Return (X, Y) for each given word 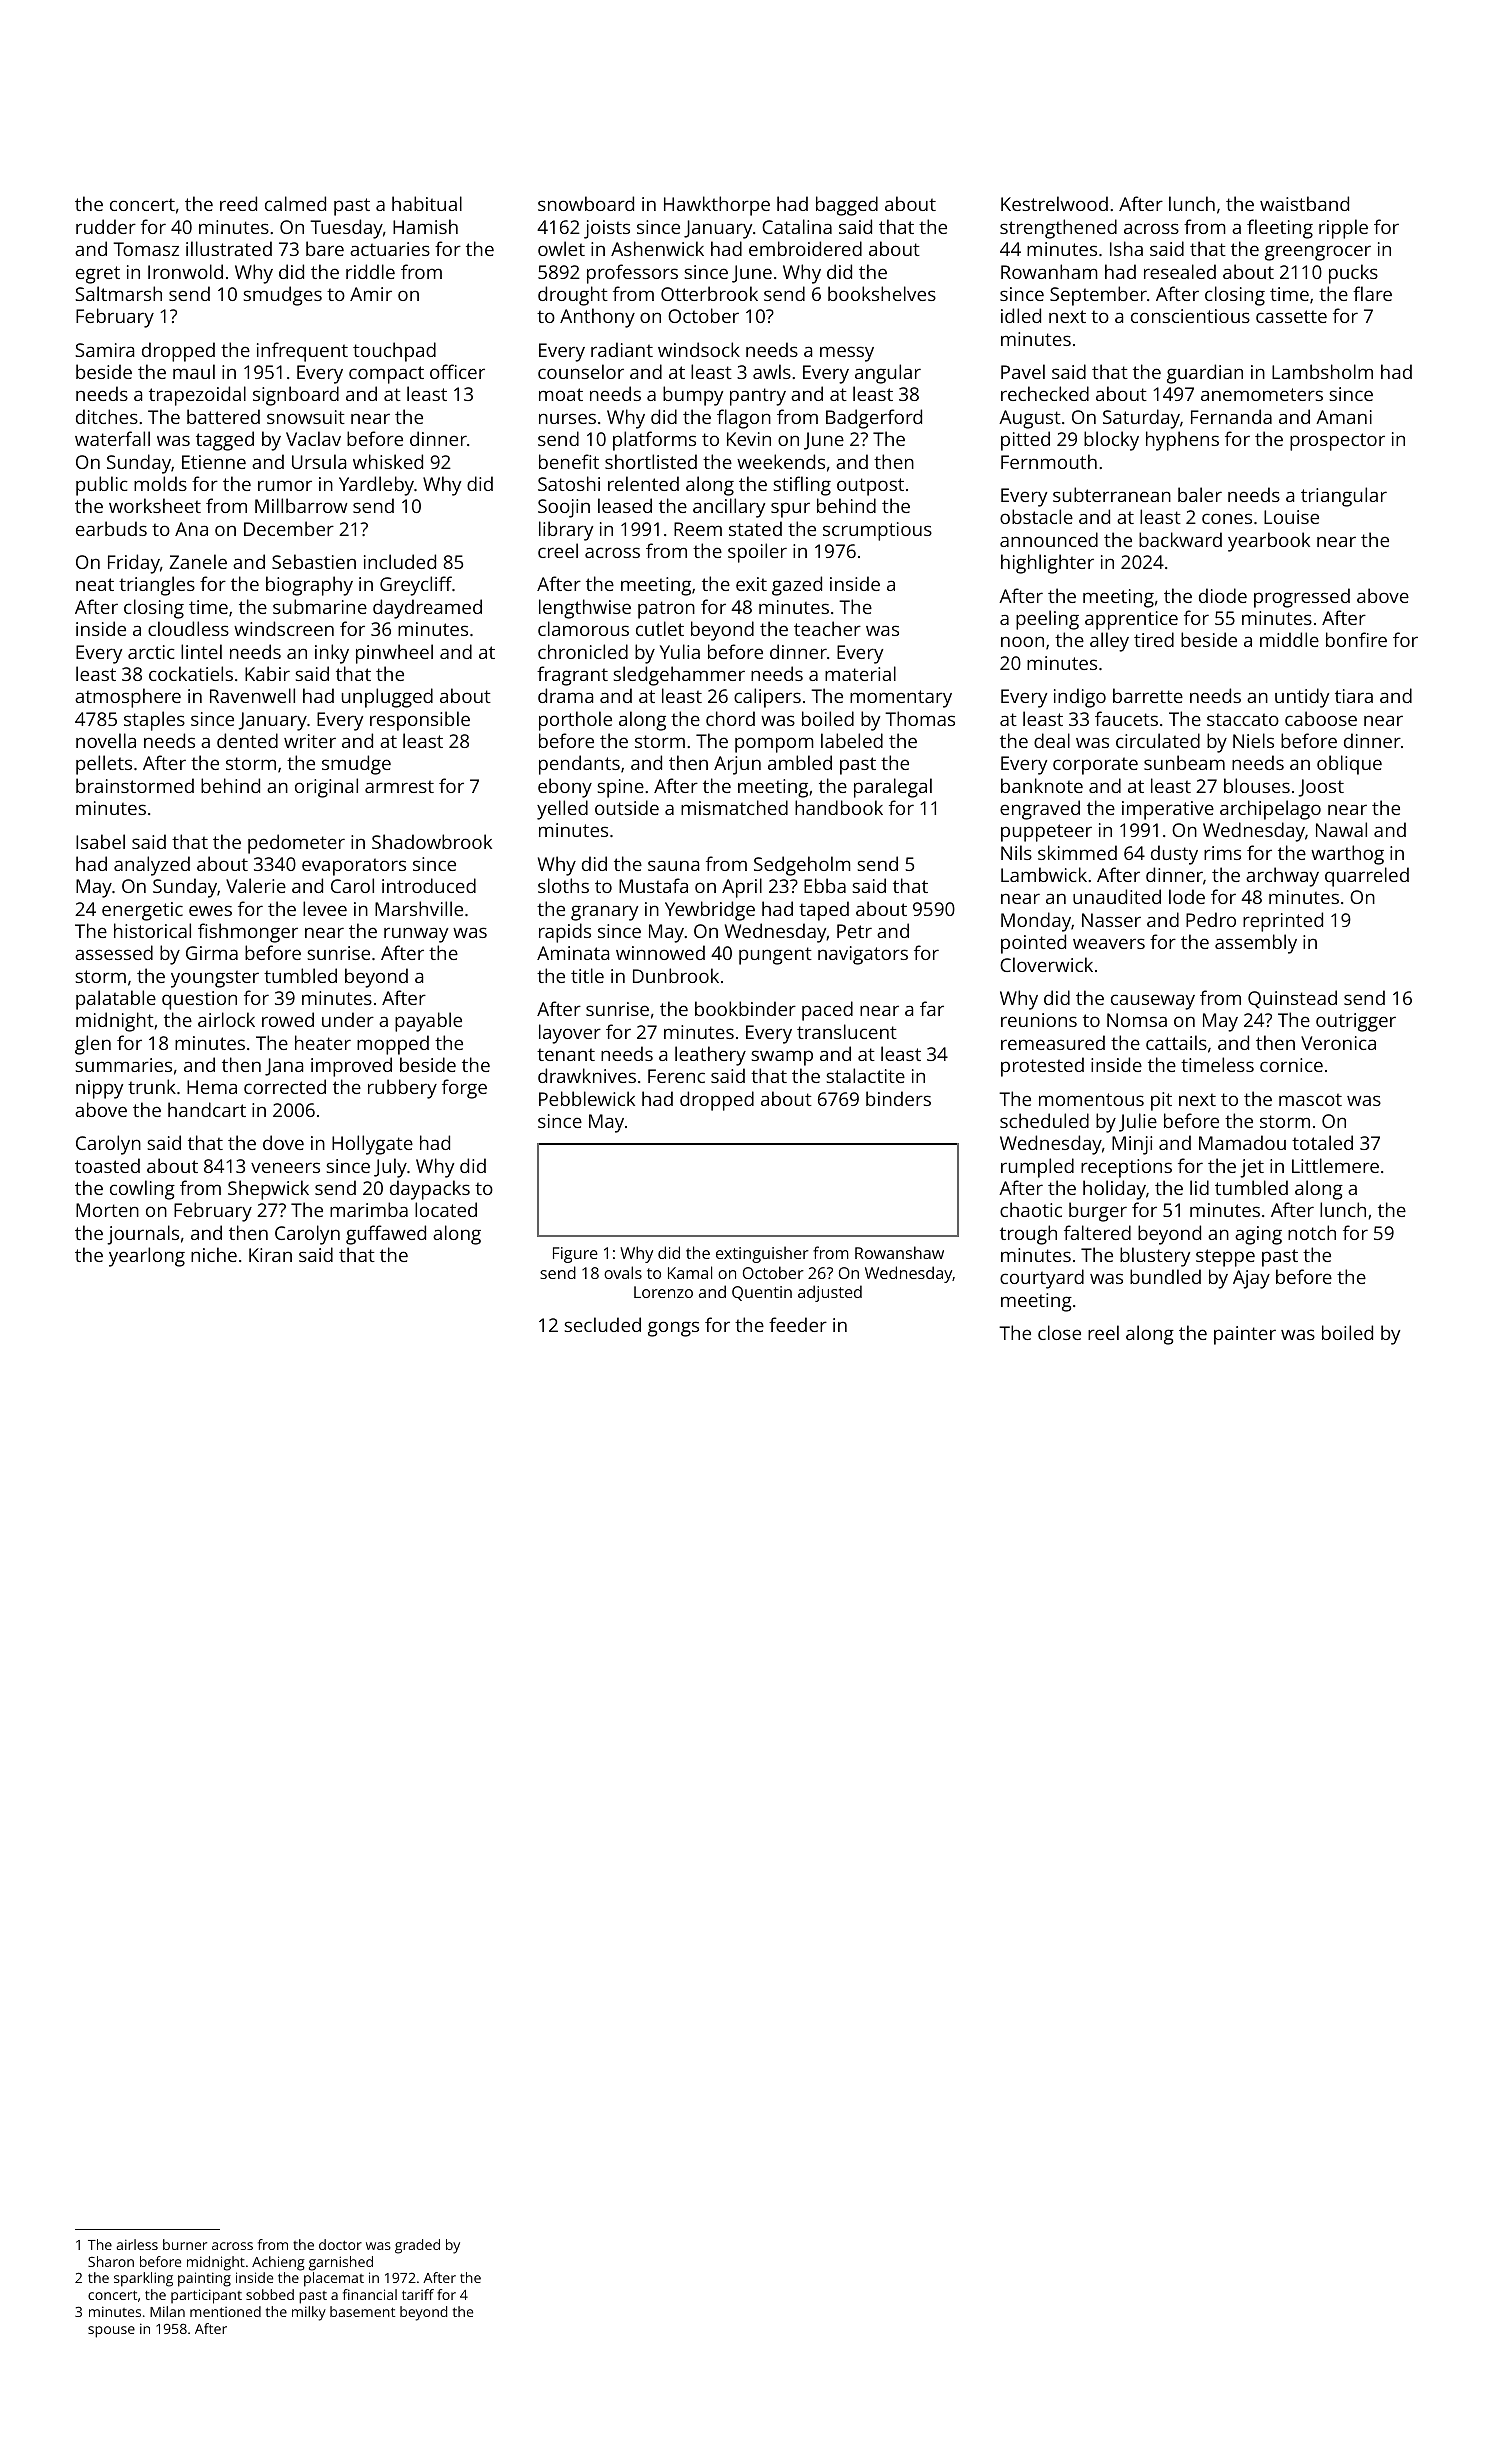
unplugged (387, 698)
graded (417, 2246)
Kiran (270, 1255)
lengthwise (585, 609)
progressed (1302, 598)
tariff (418, 2294)
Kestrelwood (1054, 203)
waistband (1304, 203)
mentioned (225, 2311)
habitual (427, 203)
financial (370, 2294)
